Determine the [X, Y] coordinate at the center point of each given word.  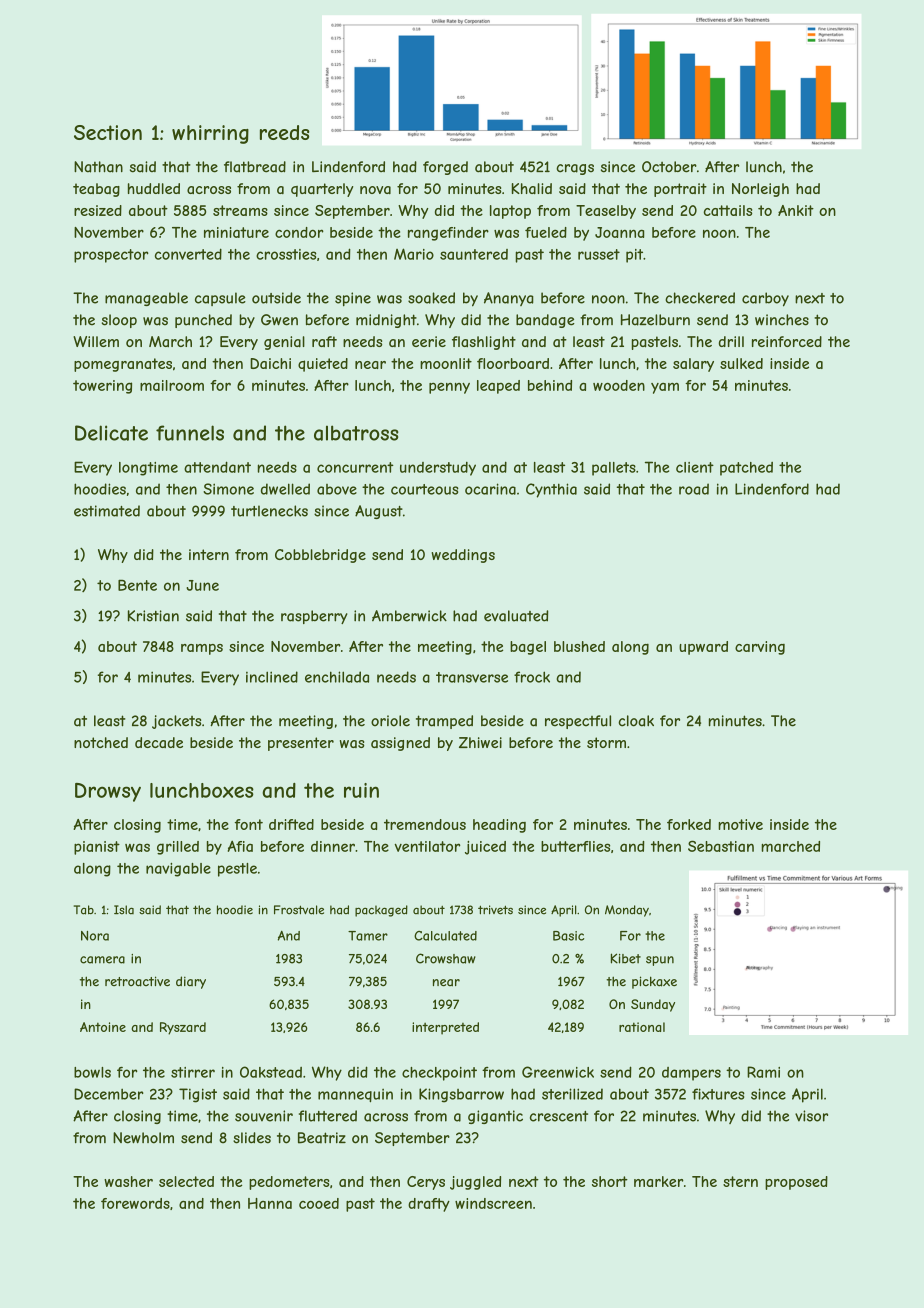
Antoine [103, 1027]
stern [740, 1181]
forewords [135, 1203]
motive [740, 824]
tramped [444, 722]
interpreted [445, 1028]
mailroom [172, 385]
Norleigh [760, 190]
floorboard [513, 363]
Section [108, 132]
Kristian [153, 616]
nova [375, 190]
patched [746, 469]
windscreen [493, 1203]
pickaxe [654, 982]
